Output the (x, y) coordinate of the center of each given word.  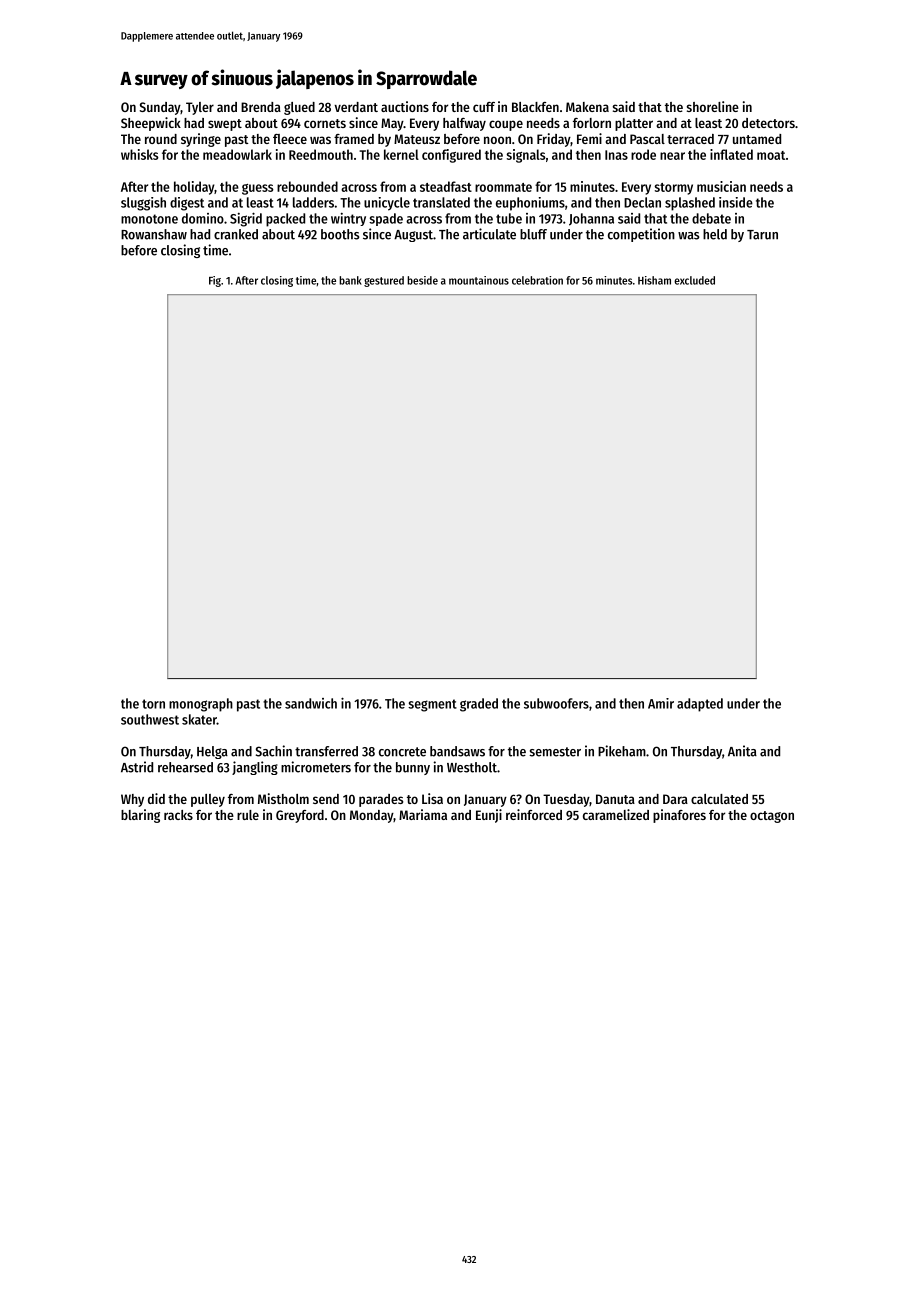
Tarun (762, 235)
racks (178, 815)
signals (526, 156)
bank (350, 280)
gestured (384, 281)
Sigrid (246, 219)
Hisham (654, 280)
